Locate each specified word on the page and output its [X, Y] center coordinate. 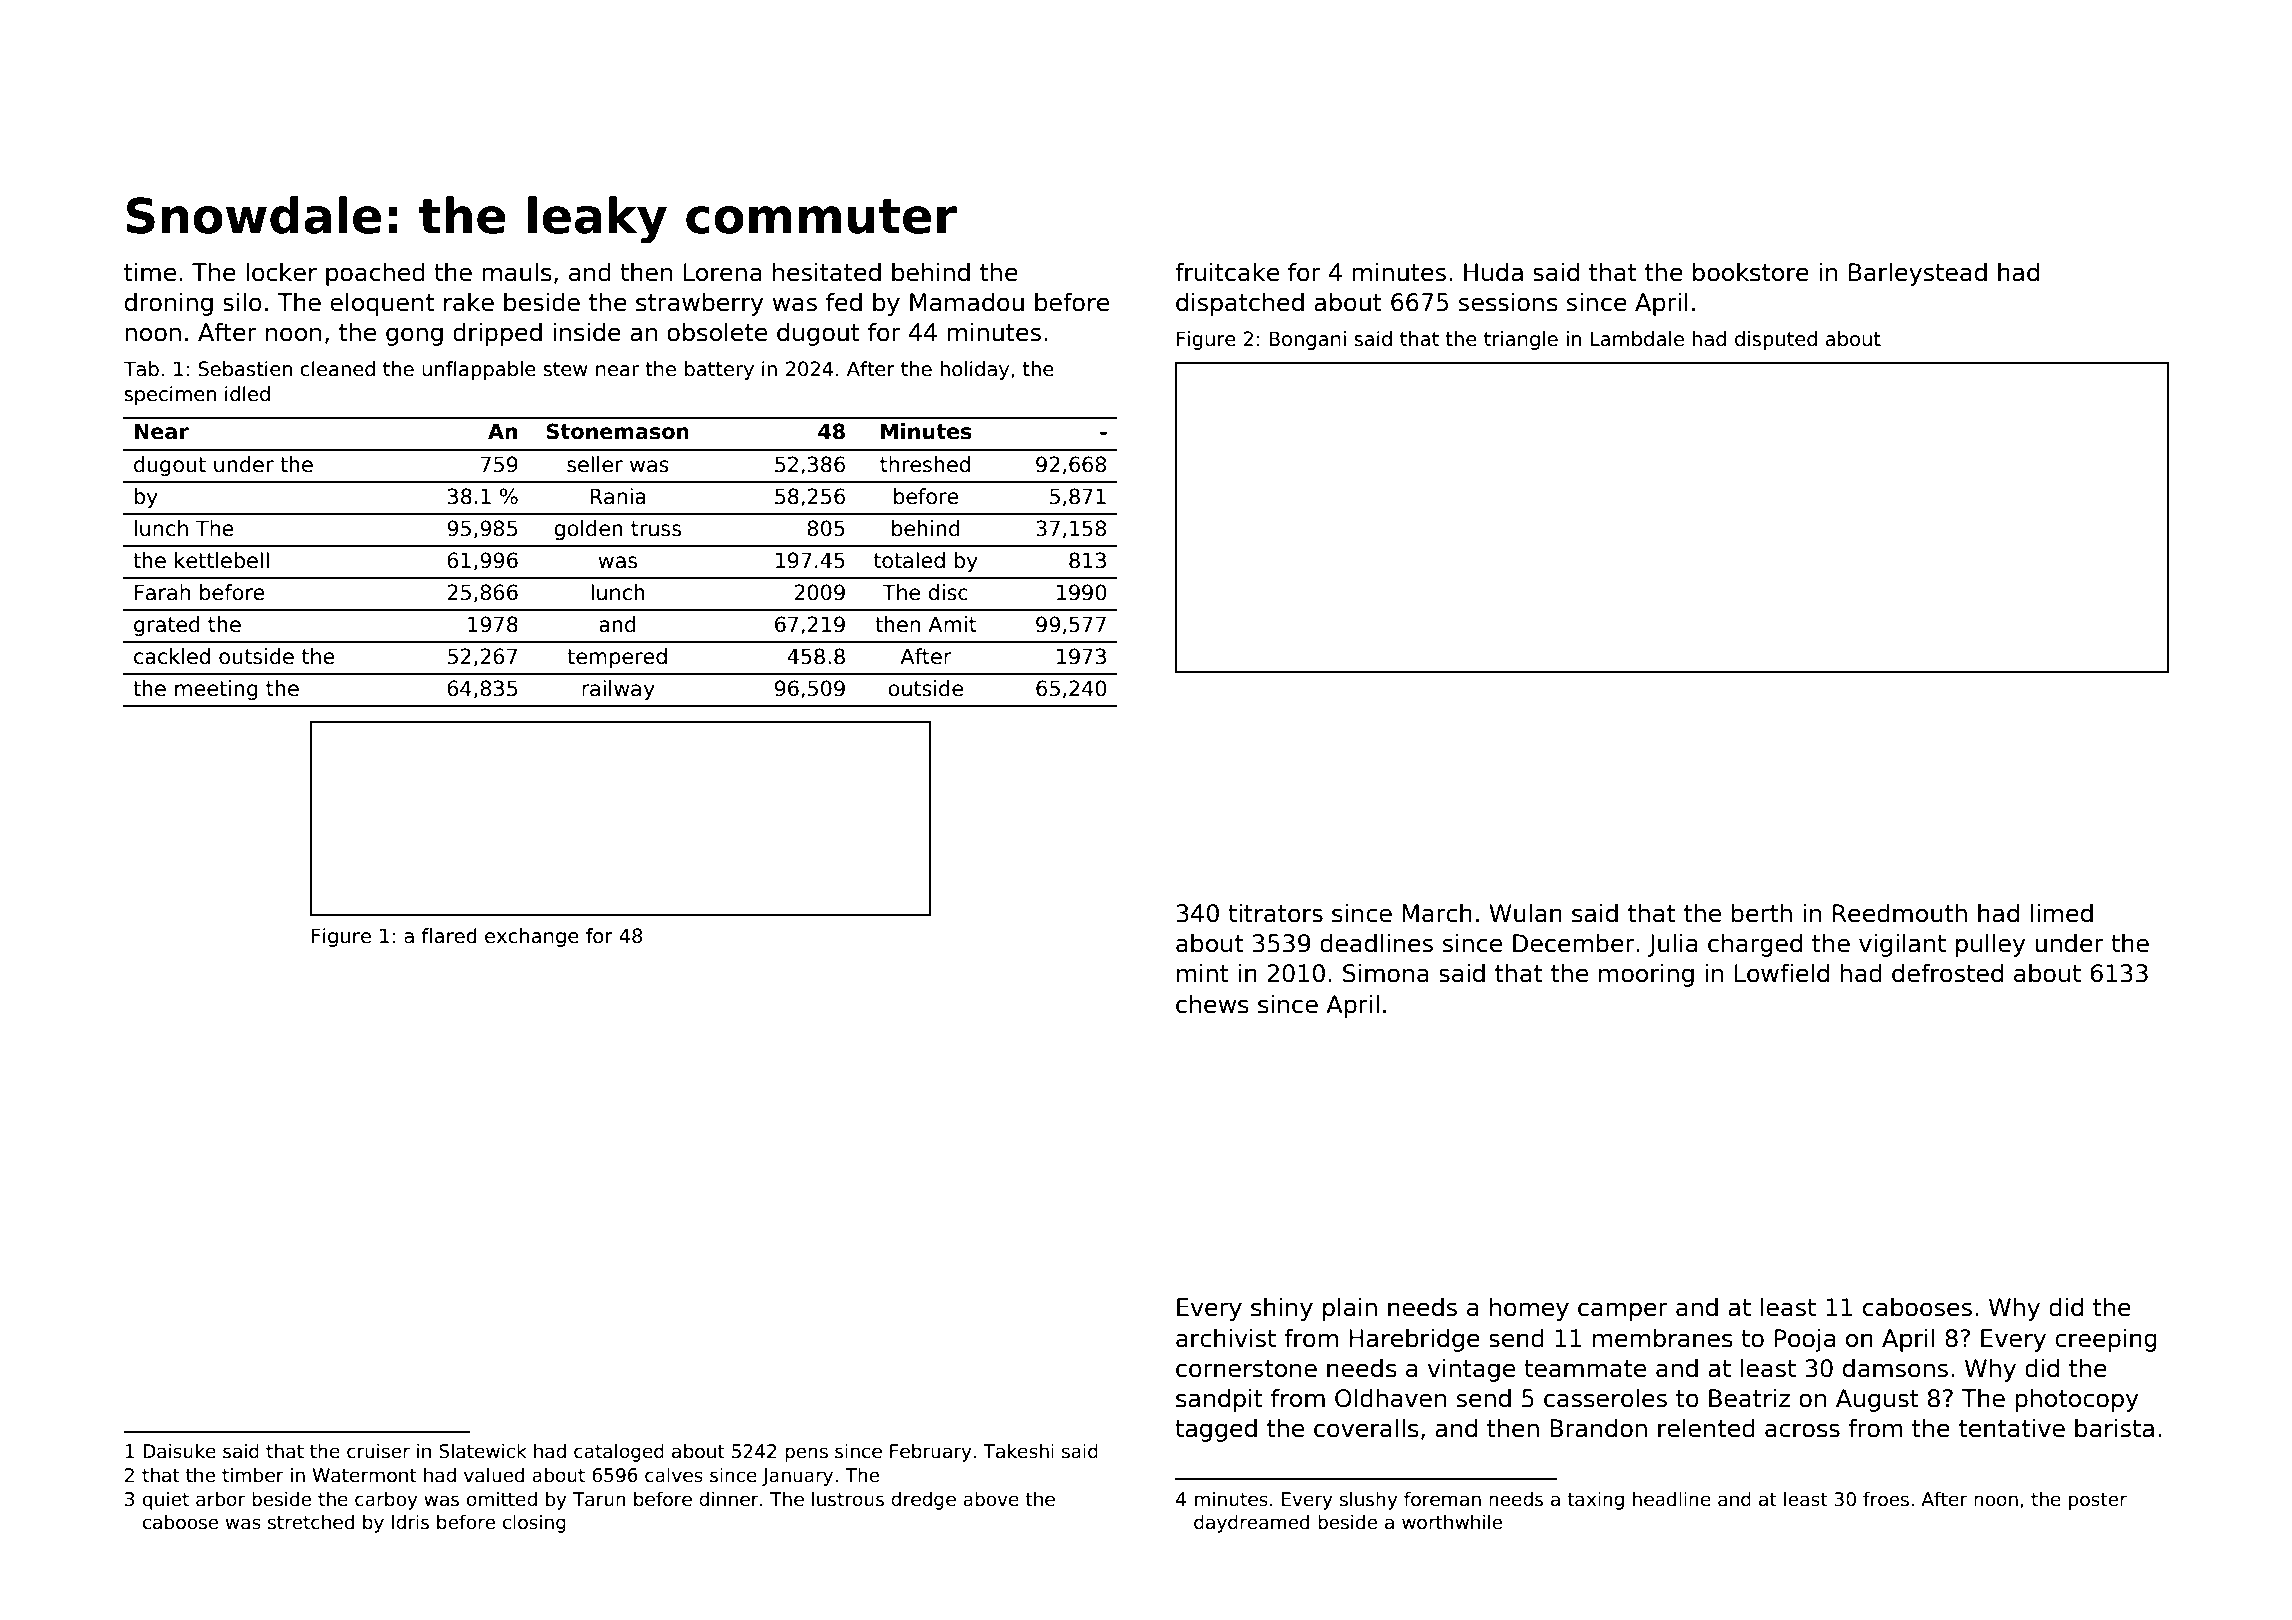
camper [1623, 1311]
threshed [925, 464]
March [1437, 913]
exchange [532, 937]
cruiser [378, 1451]
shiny [1282, 1309]
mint [1203, 972]
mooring [1646, 975]
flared [449, 936]
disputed [1776, 340]
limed [2062, 913]
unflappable [479, 370]
